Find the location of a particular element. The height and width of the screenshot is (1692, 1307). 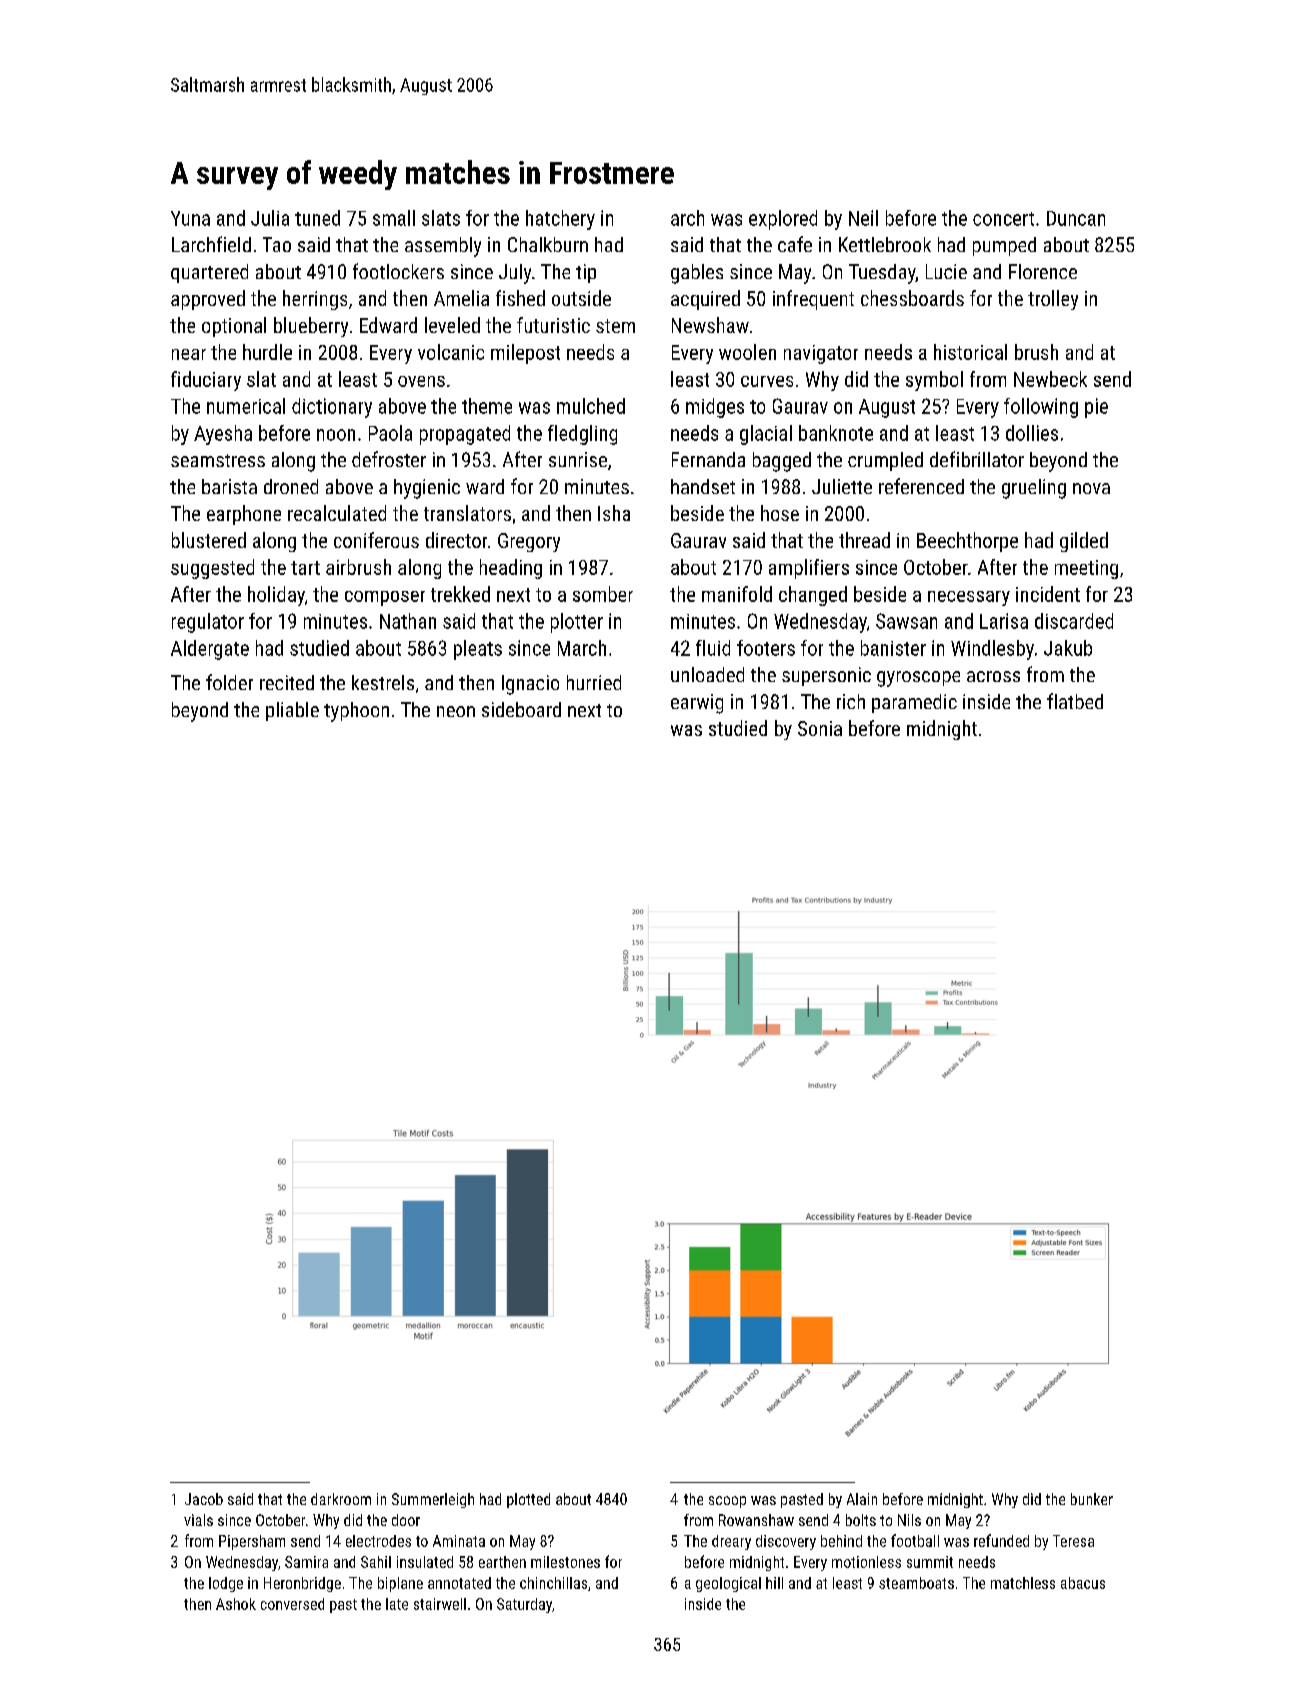

Jacob is located at coordinates (204, 1499).
